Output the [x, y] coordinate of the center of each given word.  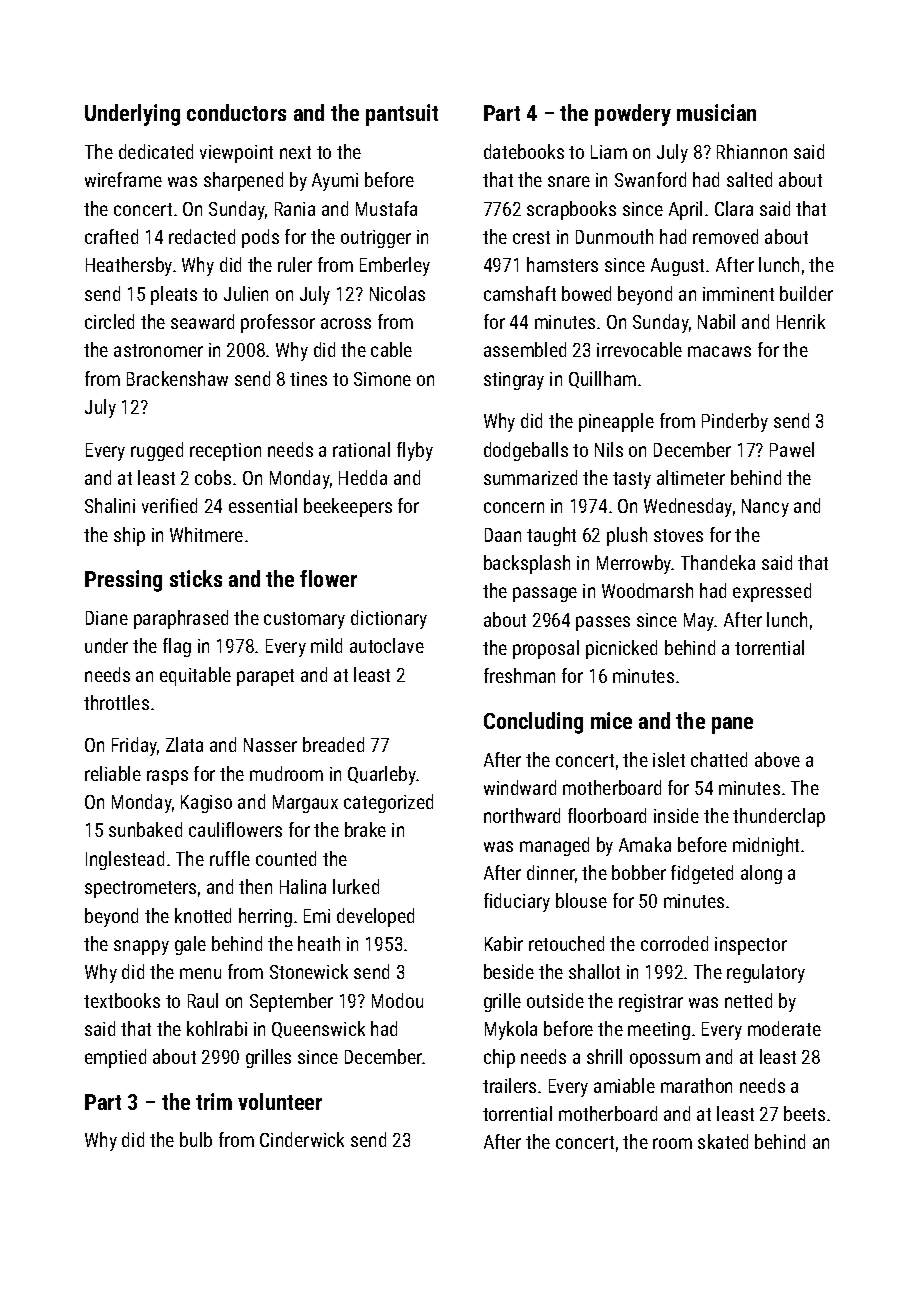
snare [569, 181]
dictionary [389, 619]
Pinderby [735, 422]
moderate [784, 1028]
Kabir [504, 943]
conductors [236, 112]
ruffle [230, 858]
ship [129, 536]
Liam [609, 152]
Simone [382, 379]
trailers [509, 1085]
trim [214, 1101]
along [761, 874]
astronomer [158, 350]
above [777, 759]
